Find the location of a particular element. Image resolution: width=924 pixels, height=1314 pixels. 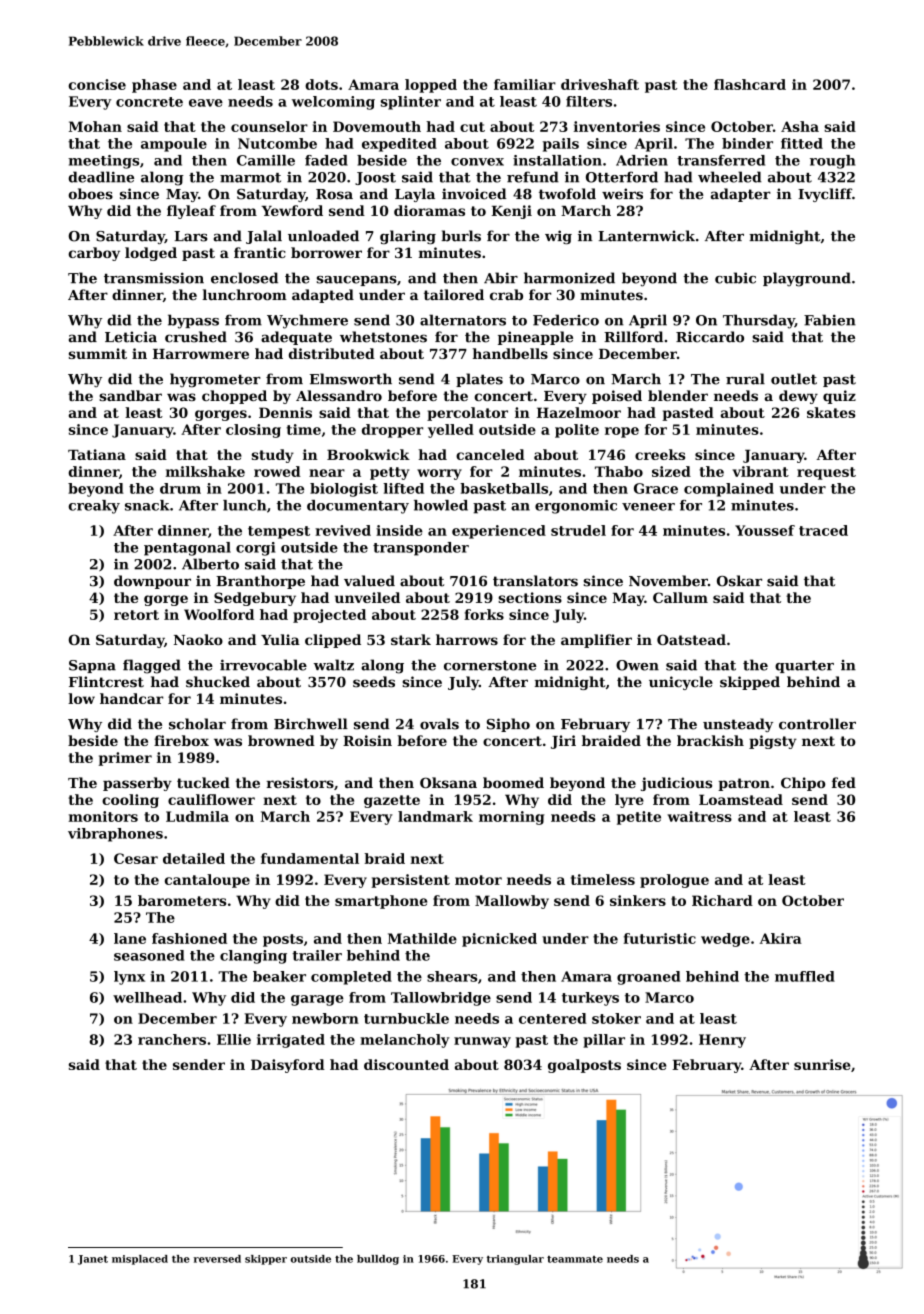

flashcard is located at coordinates (750, 84).
